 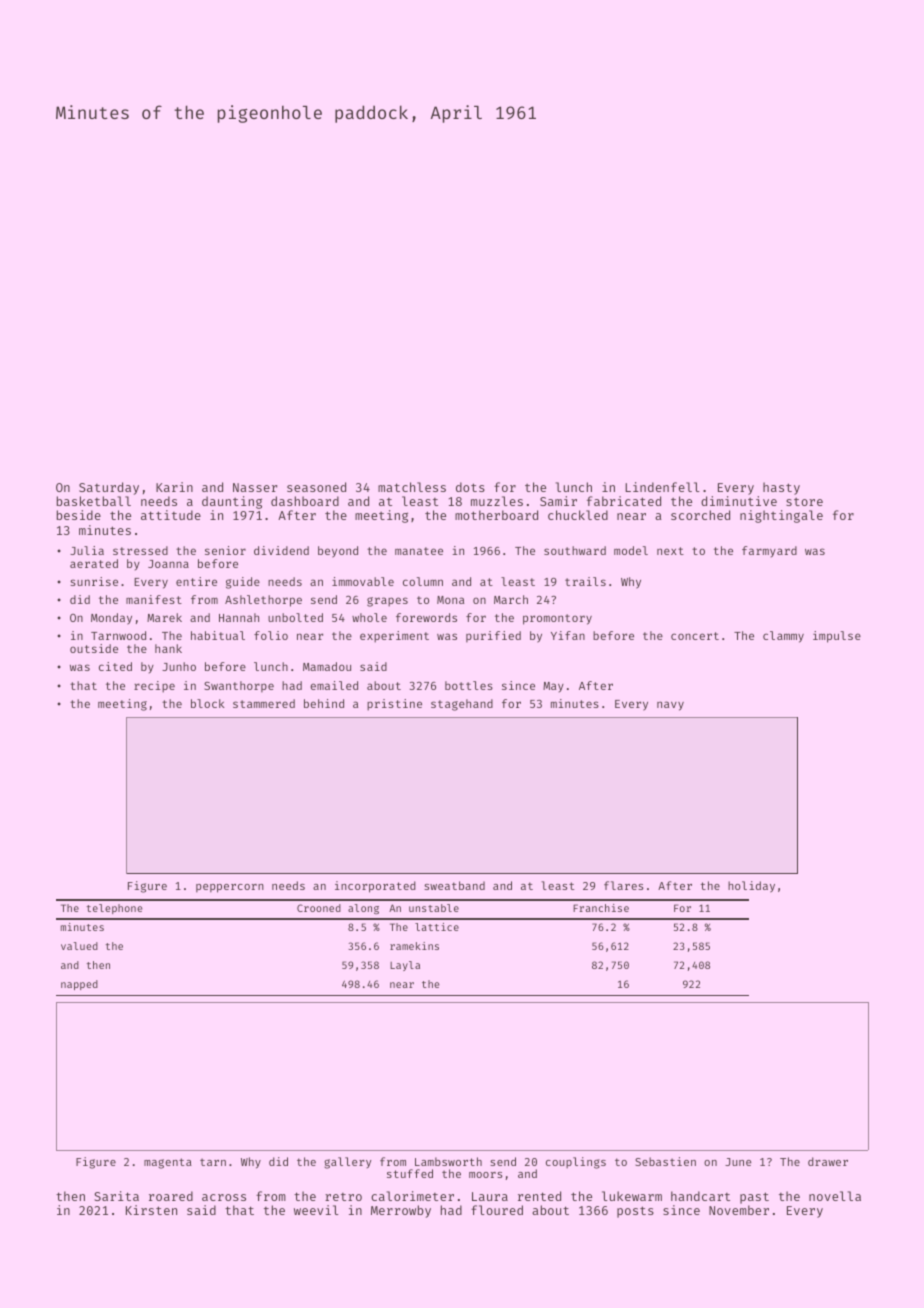 I want to click on stagehand, so click(x=462, y=705).
